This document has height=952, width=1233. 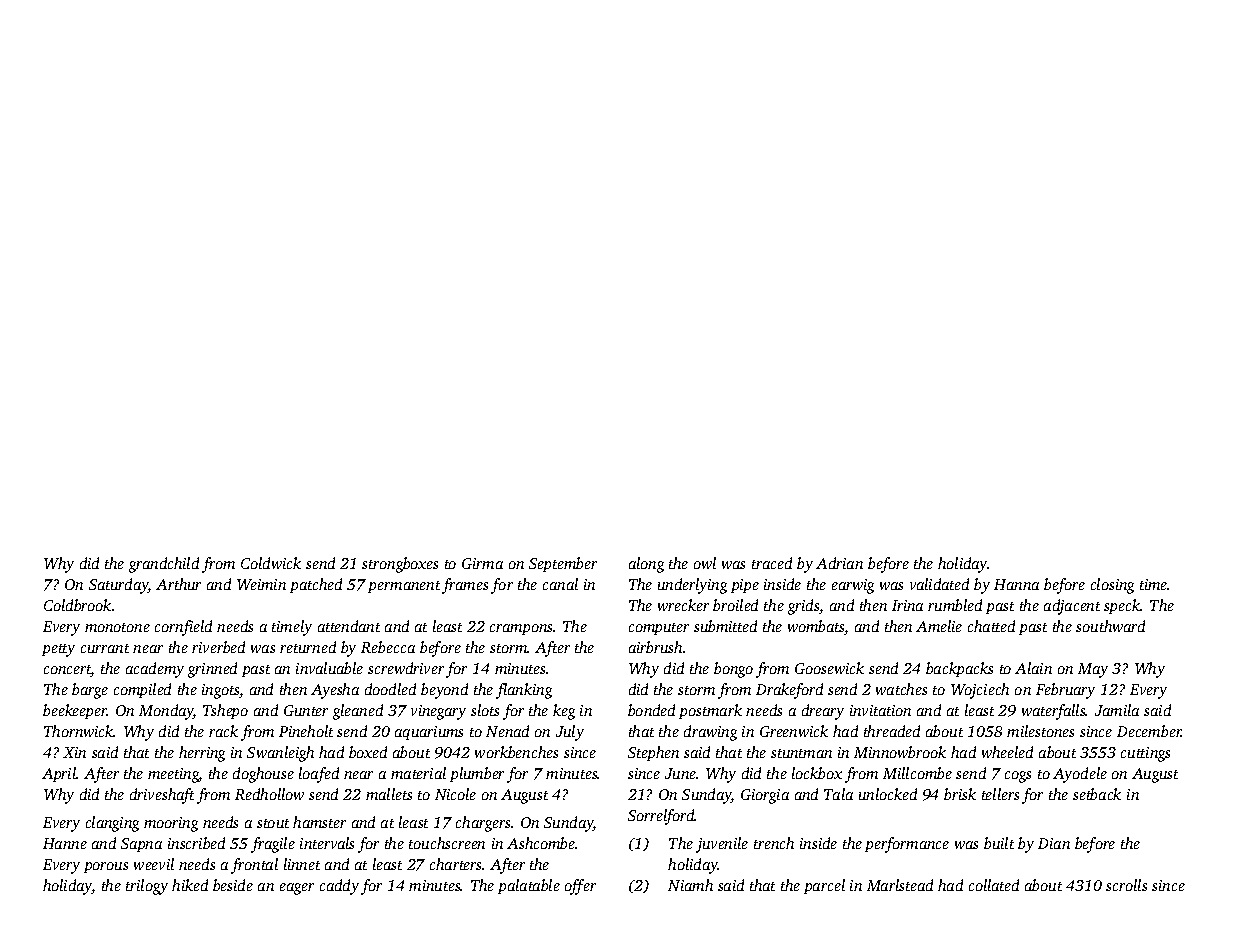 What do you see at coordinates (655, 647) in the document?
I see `airbrush` at bounding box center [655, 647].
